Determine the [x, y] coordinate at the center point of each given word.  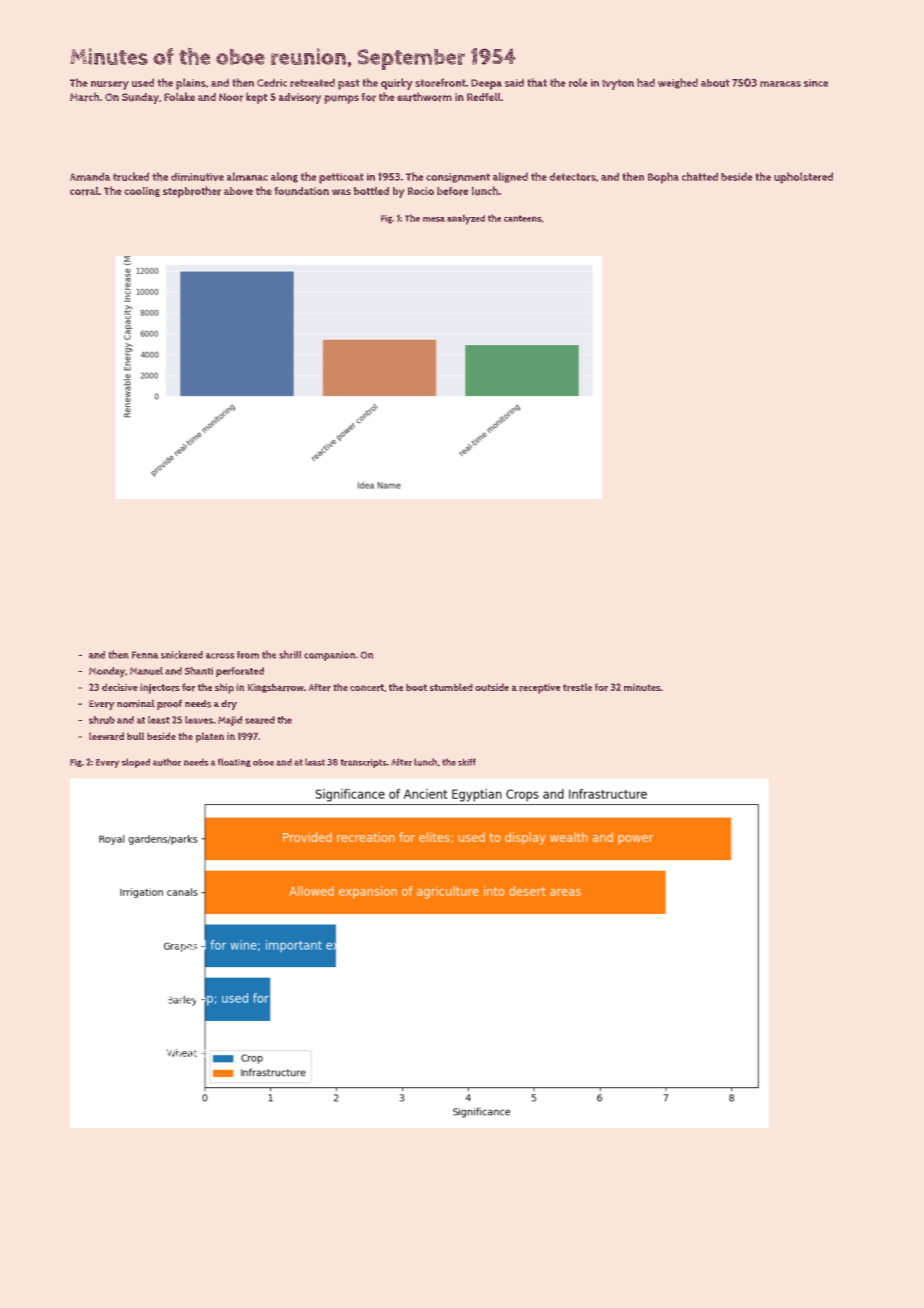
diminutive [197, 176]
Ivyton [618, 84]
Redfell [484, 96]
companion [329, 656]
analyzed [466, 219]
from [248, 655]
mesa [434, 219]
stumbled [451, 687]
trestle [577, 687]
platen [210, 737]
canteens [523, 218]
